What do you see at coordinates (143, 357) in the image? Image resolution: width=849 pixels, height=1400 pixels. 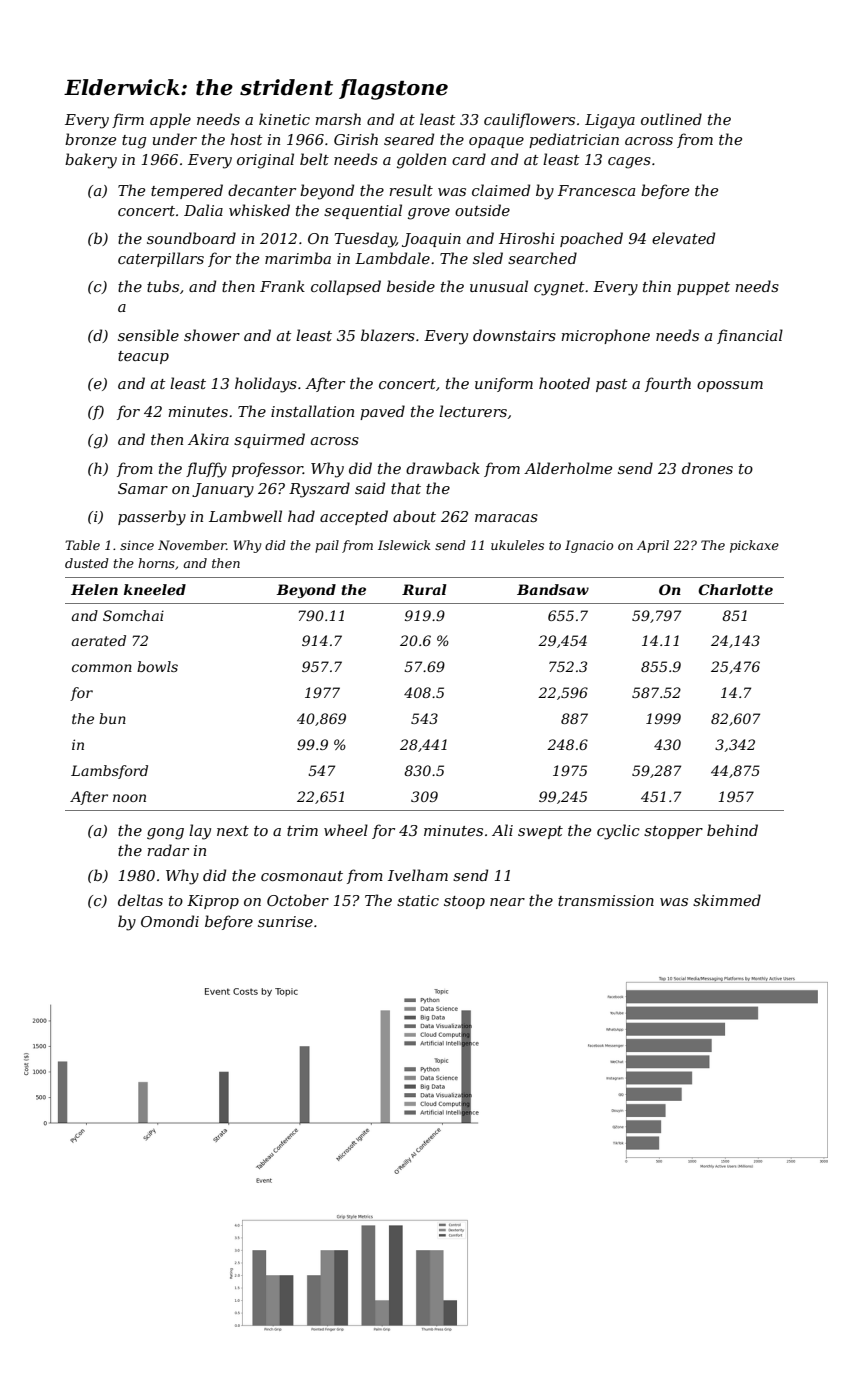 I see `teacup` at bounding box center [143, 357].
